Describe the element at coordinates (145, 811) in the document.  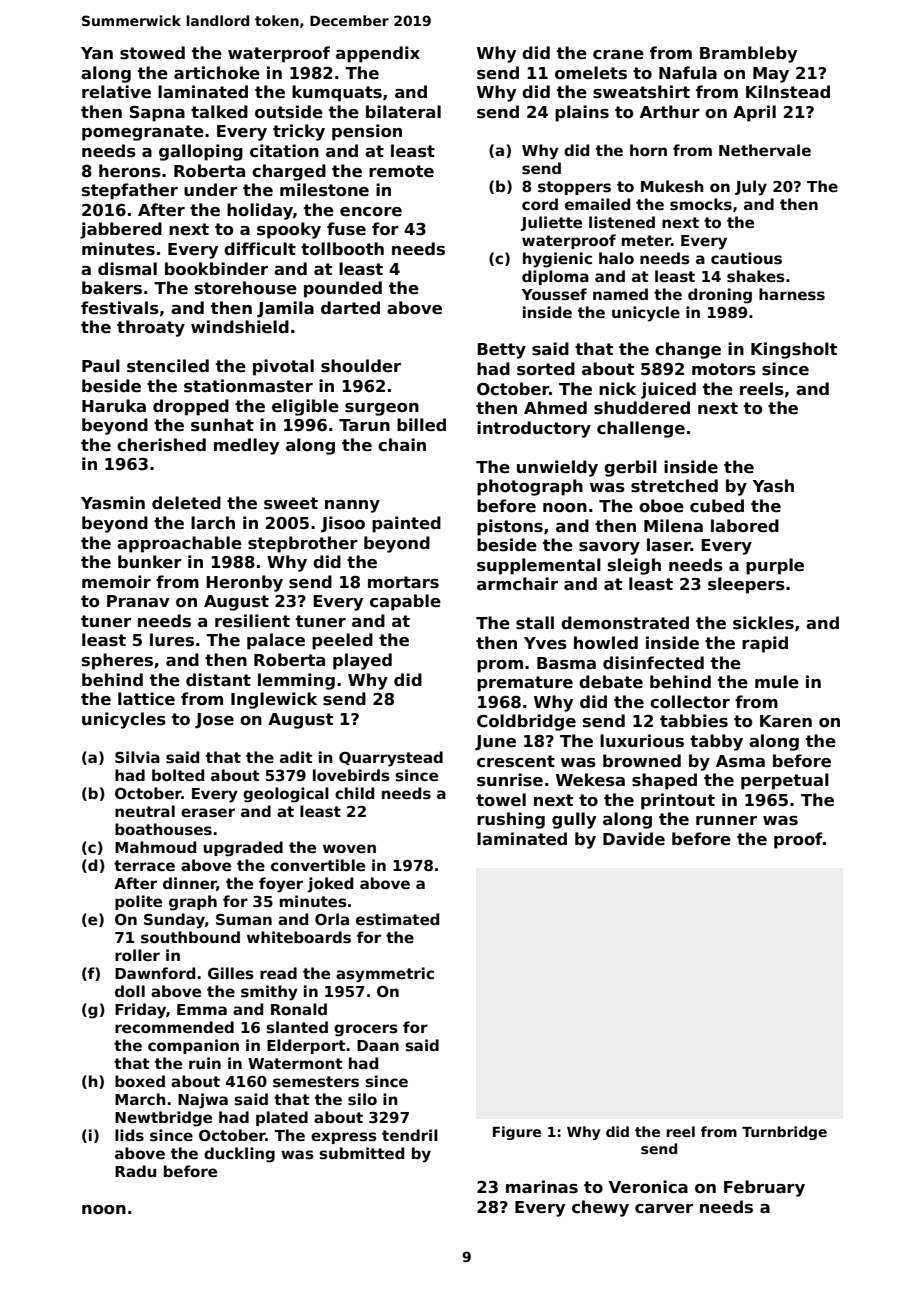
I see `neutral` at that location.
